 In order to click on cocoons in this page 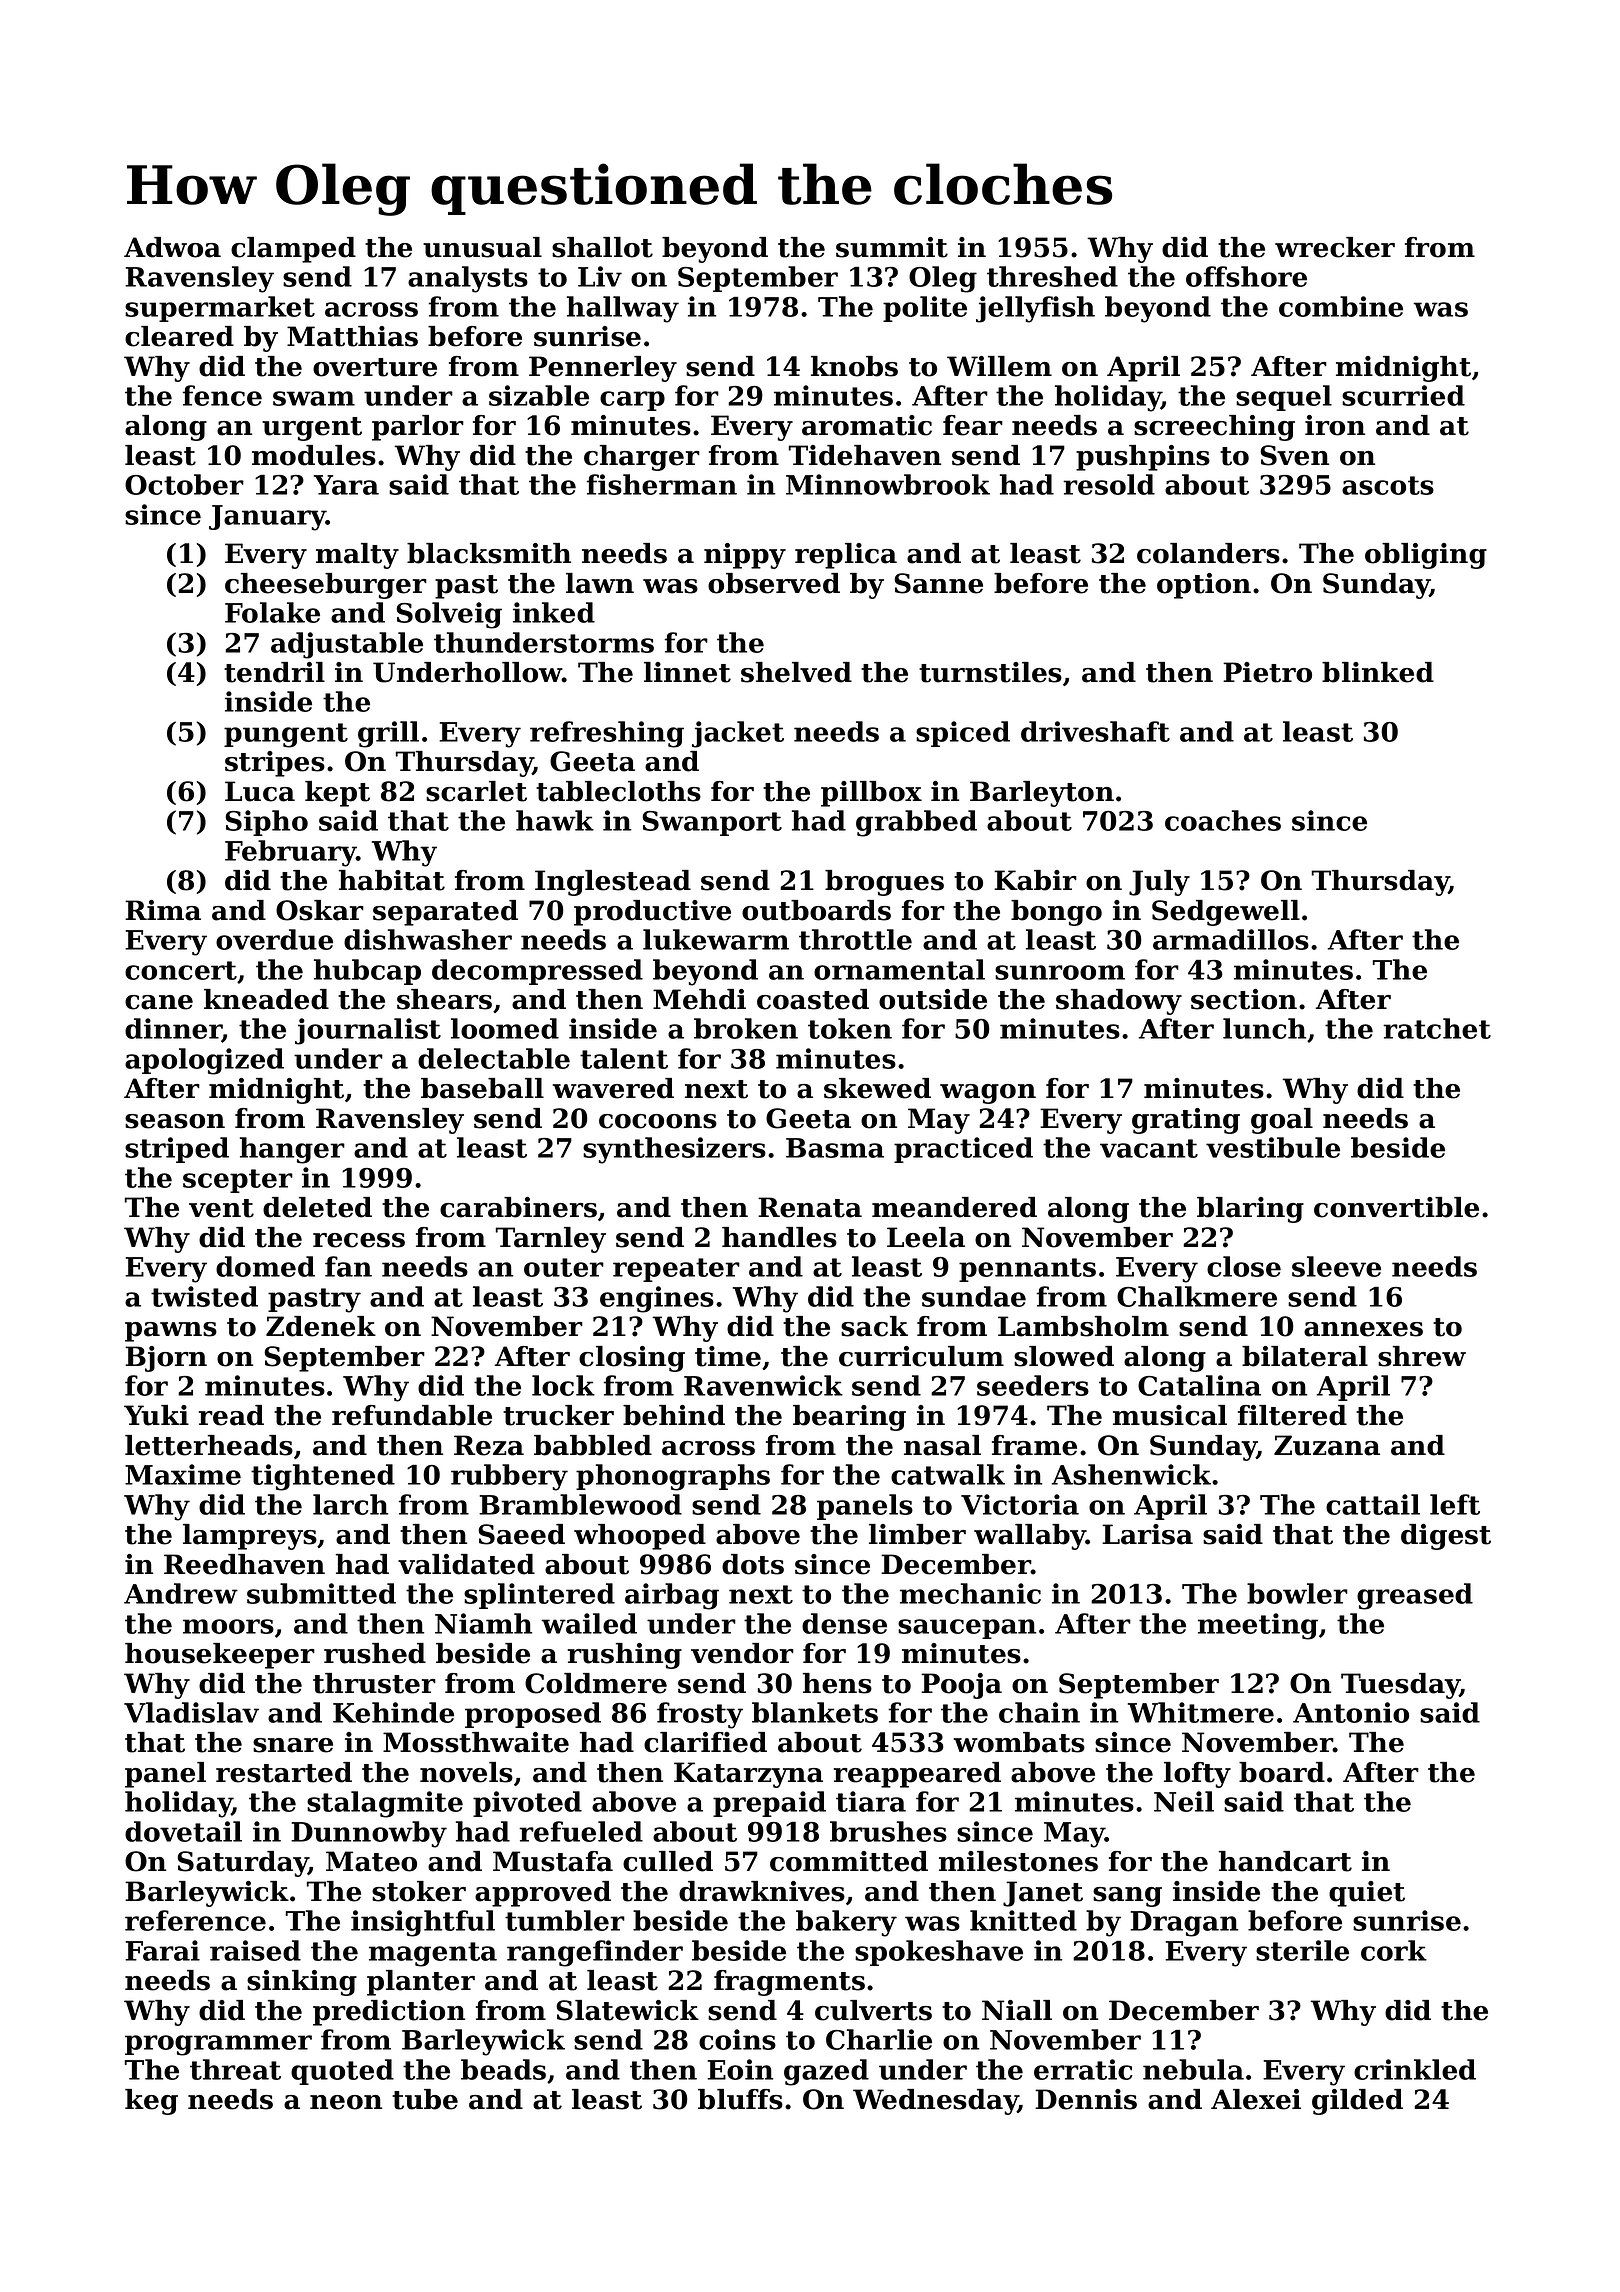, I will do `click(658, 1121)`.
